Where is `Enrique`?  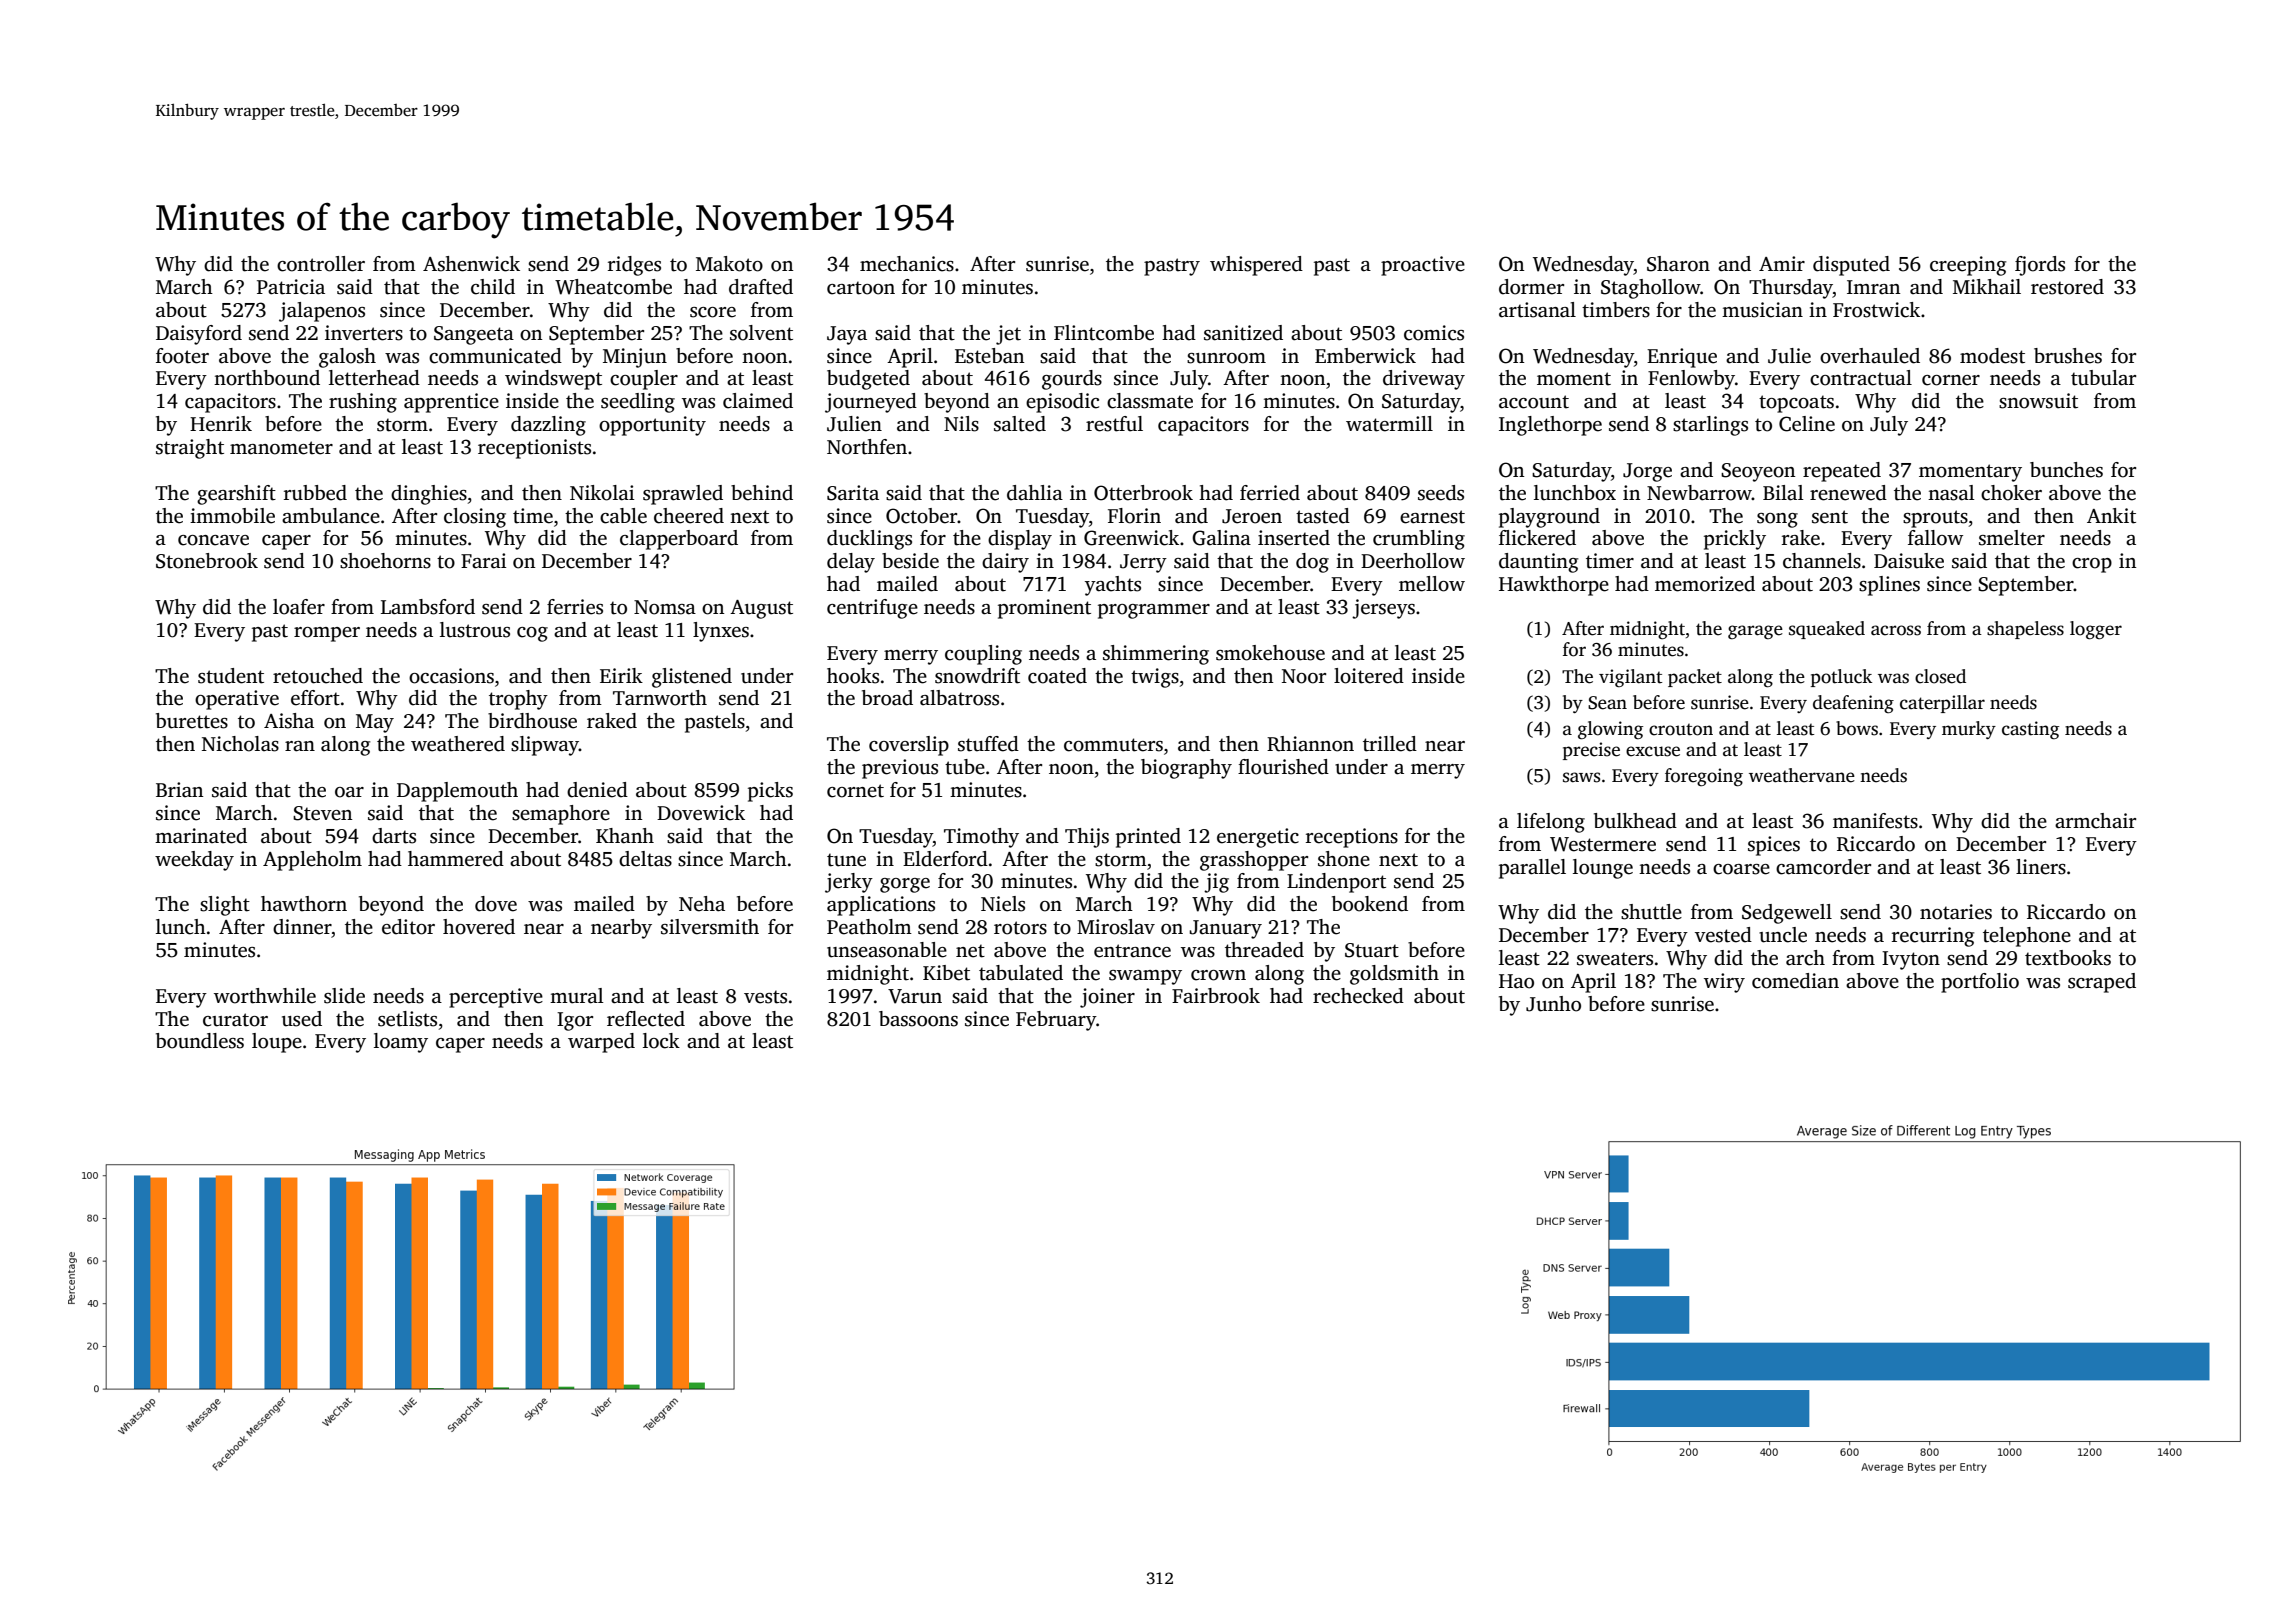 Enrique is located at coordinates (1682, 358).
